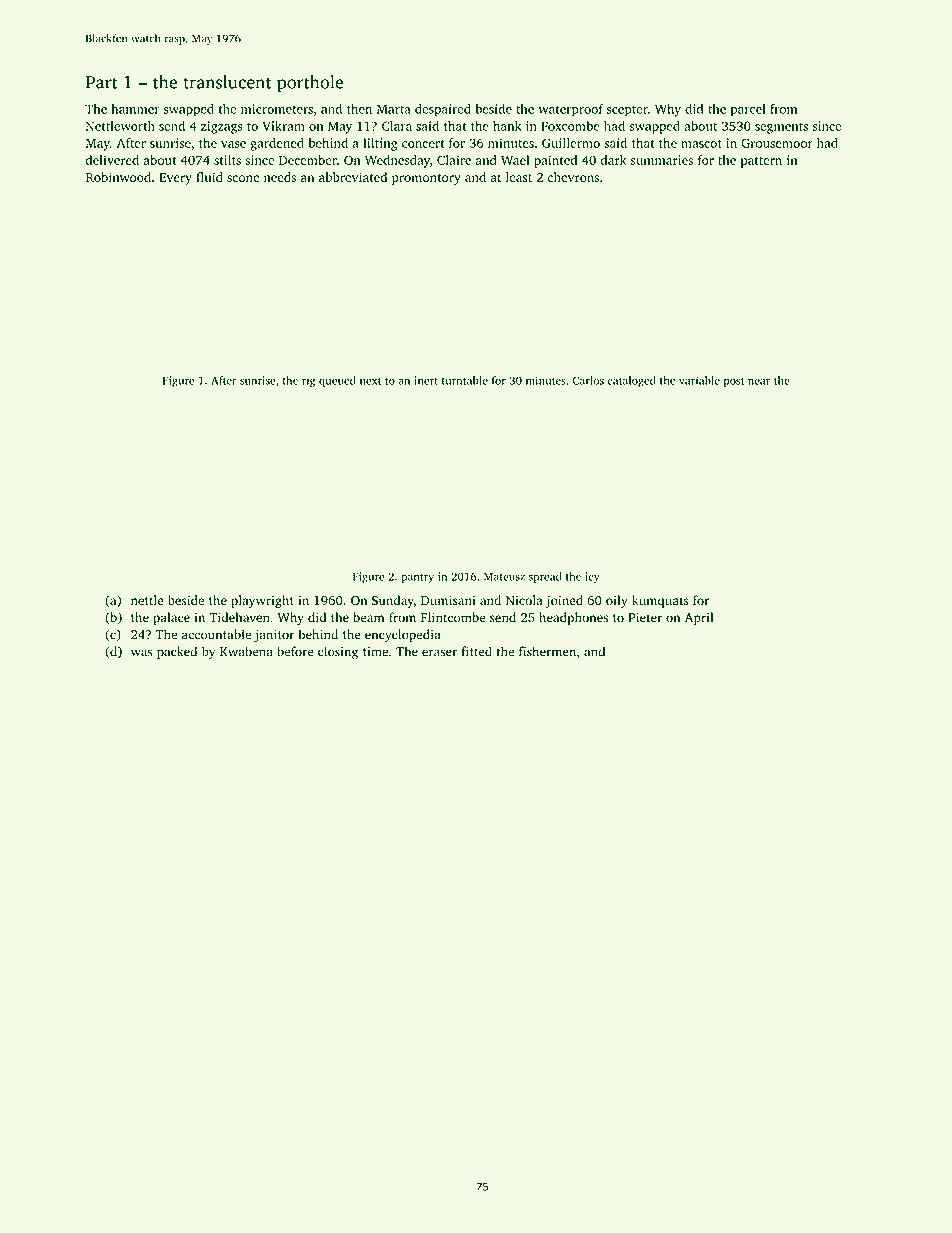  Describe the element at coordinates (759, 381) in the document. I see `near` at that location.
